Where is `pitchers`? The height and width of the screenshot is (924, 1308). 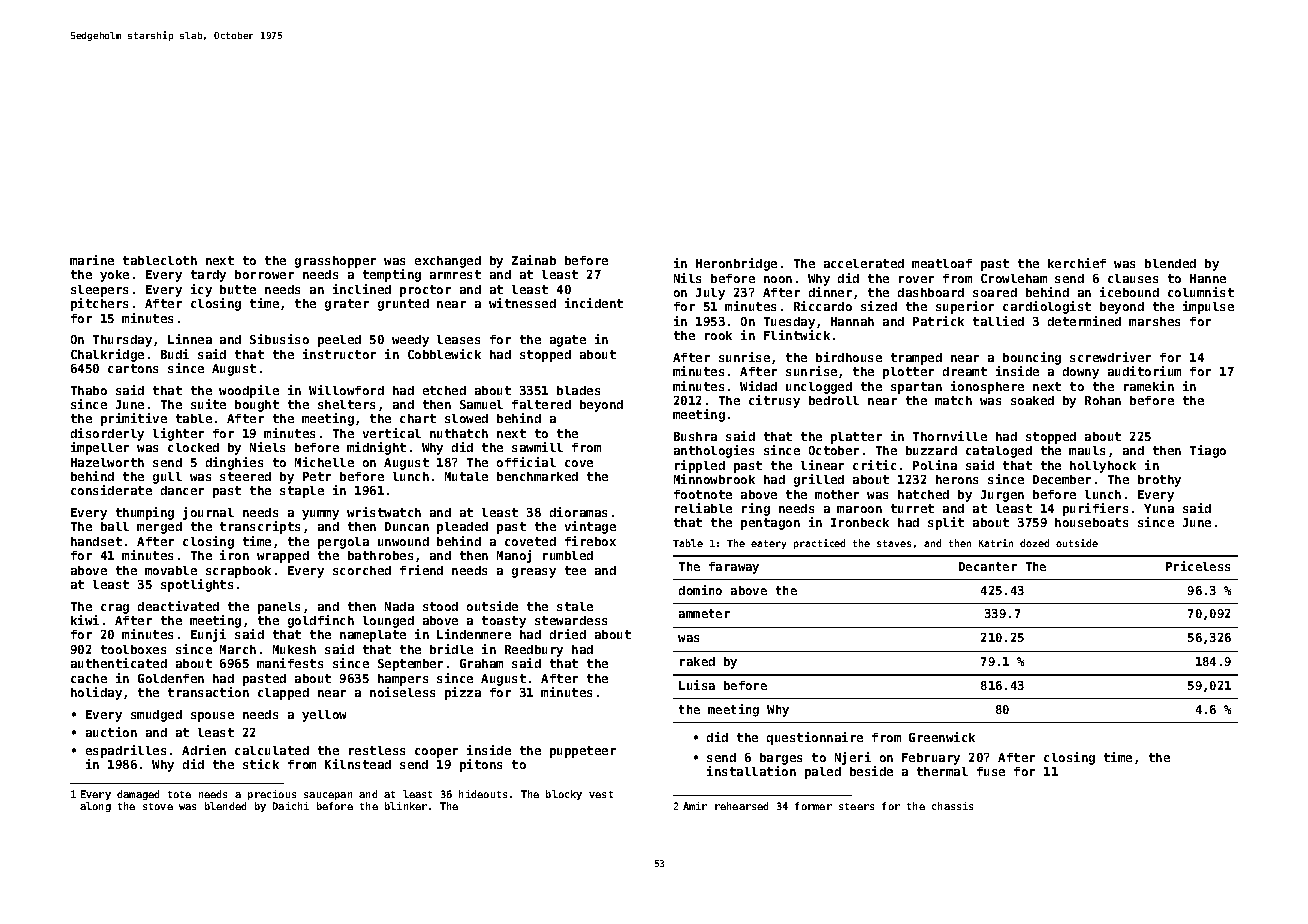
pitchers is located at coordinates (99, 304).
